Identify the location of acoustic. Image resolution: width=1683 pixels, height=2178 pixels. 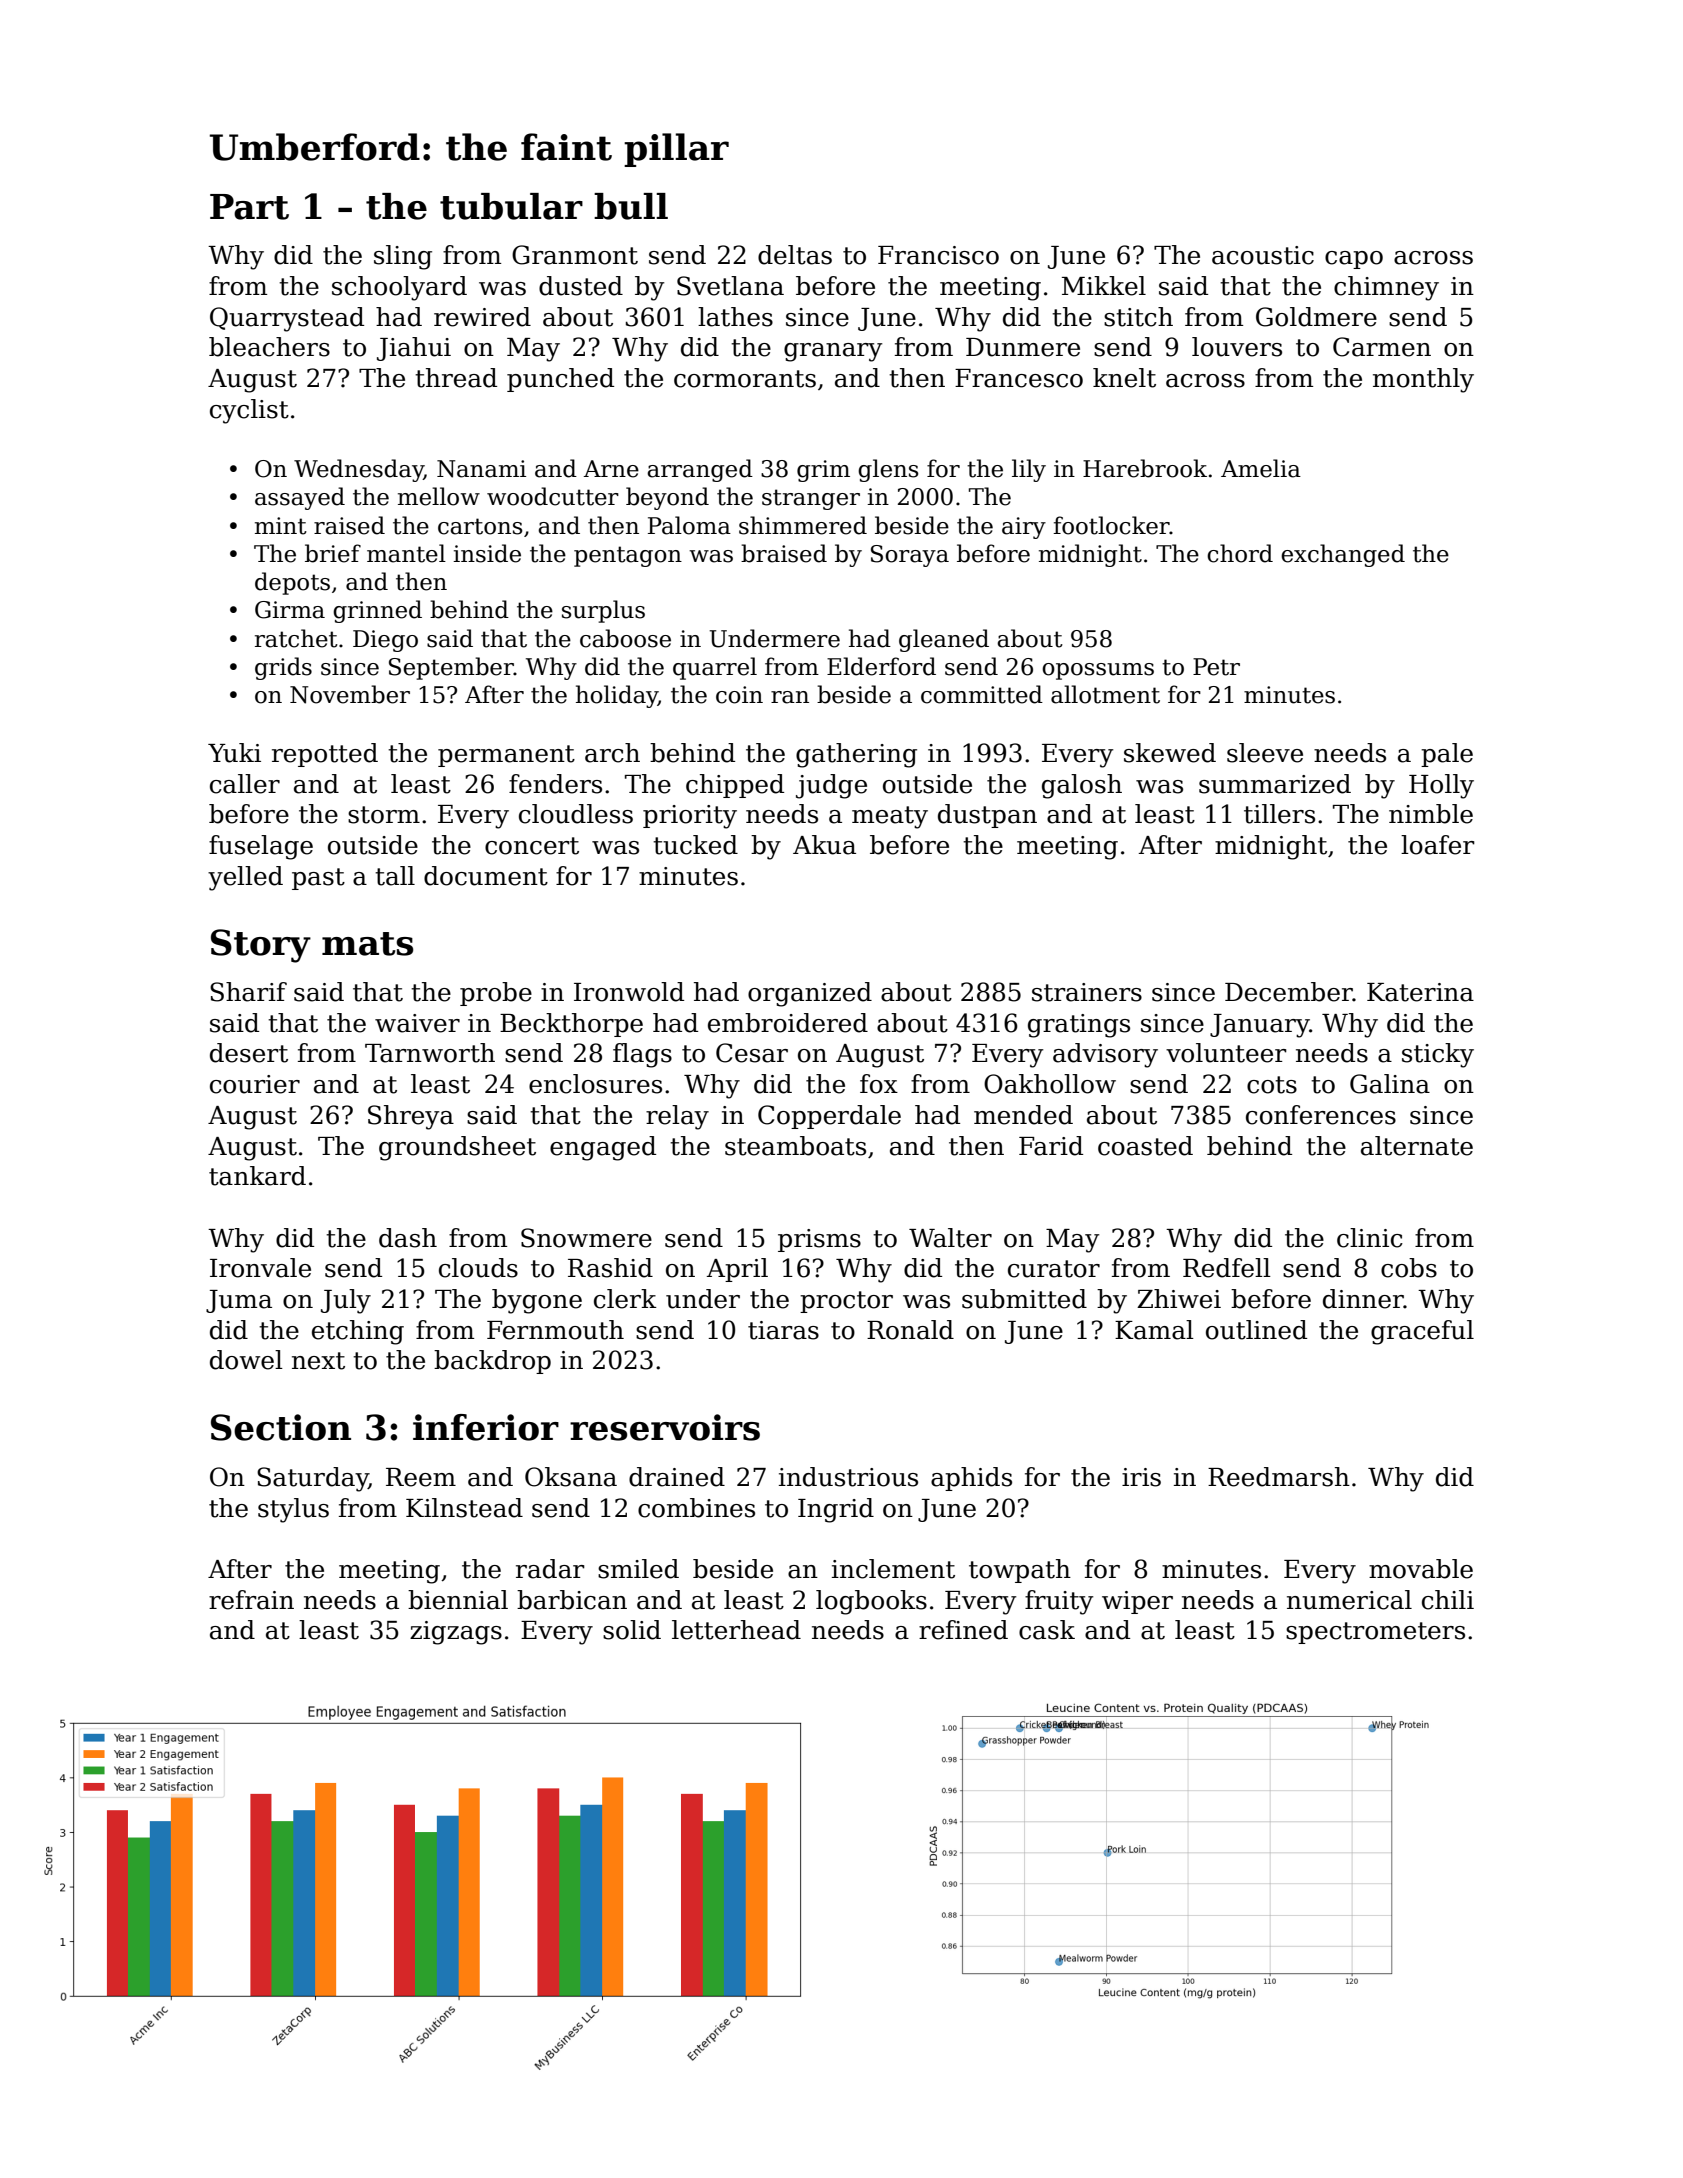
(1263, 255).
